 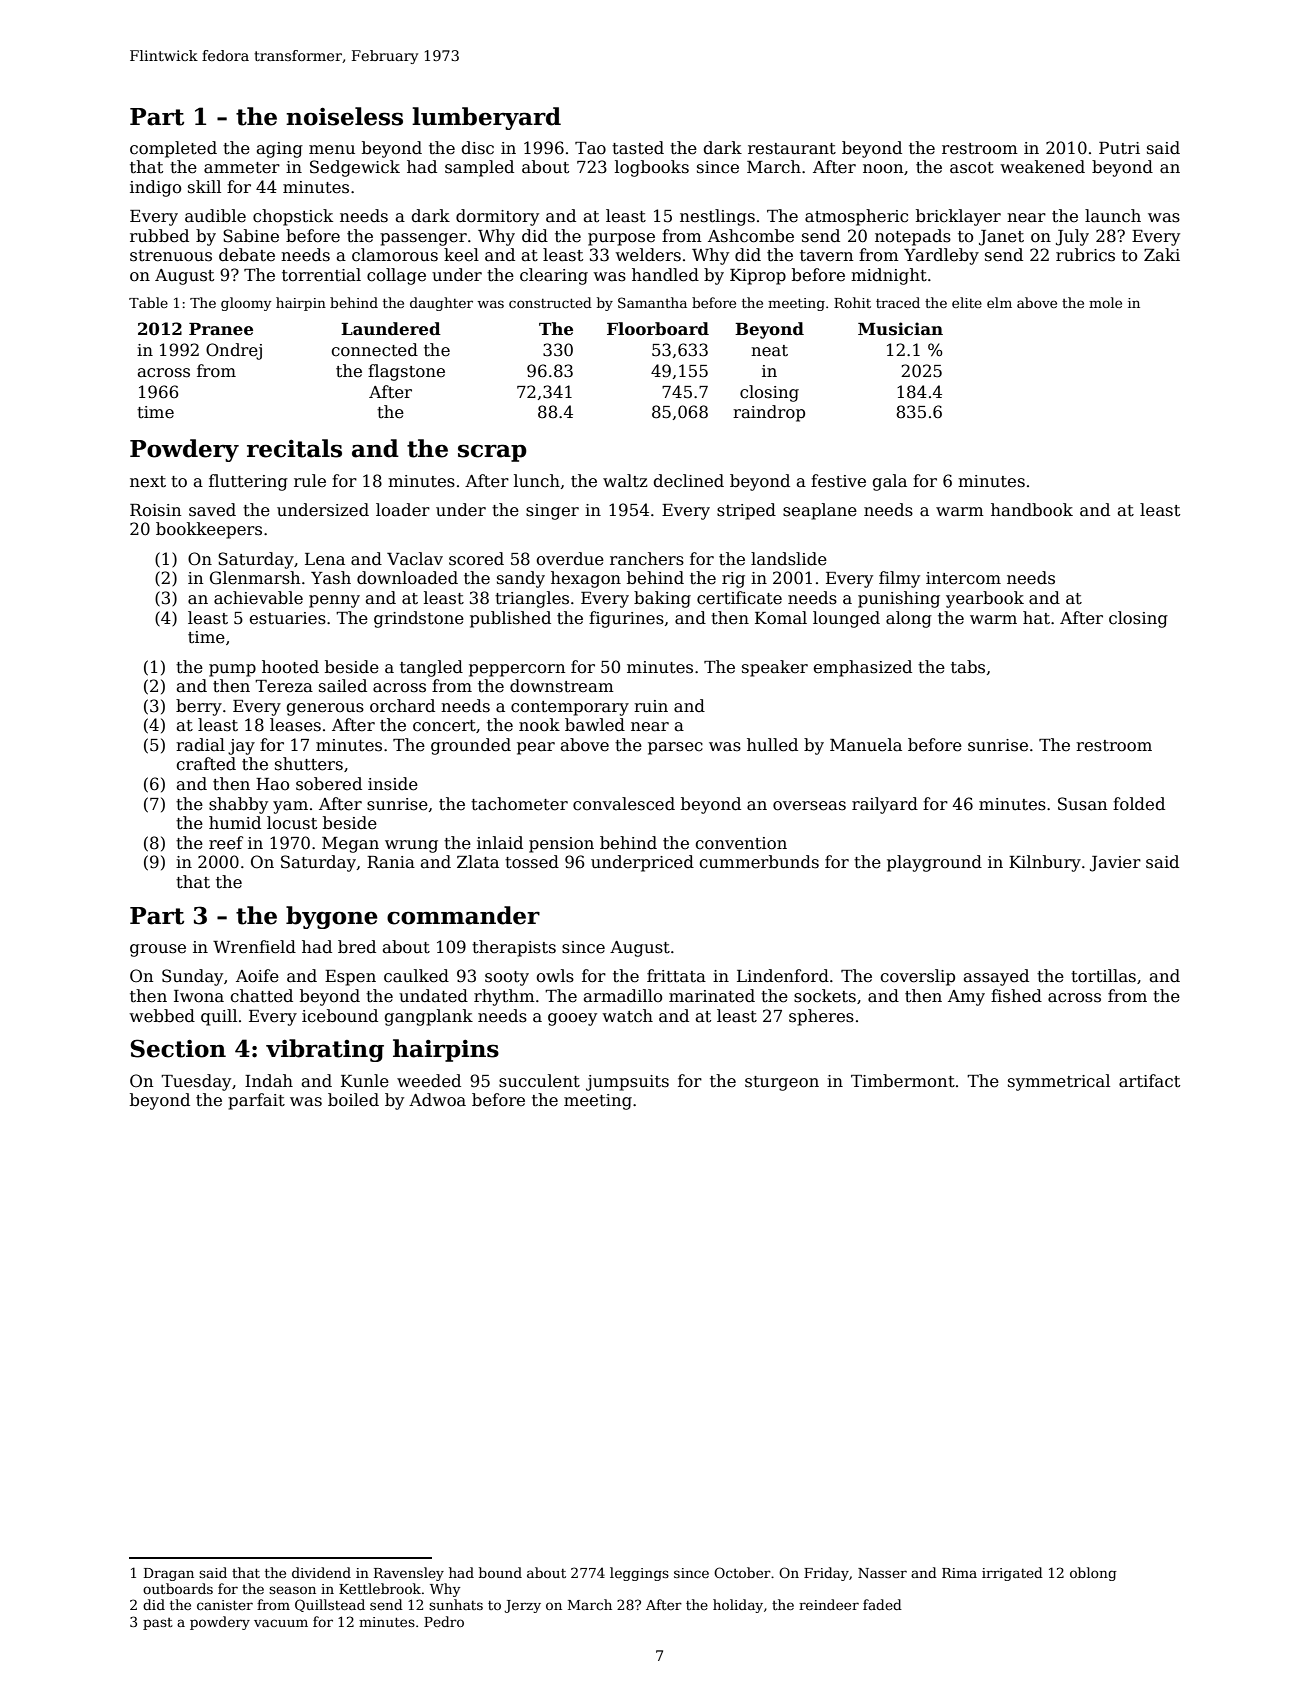 I want to click on leggings, so click(x=639, y=1574).
